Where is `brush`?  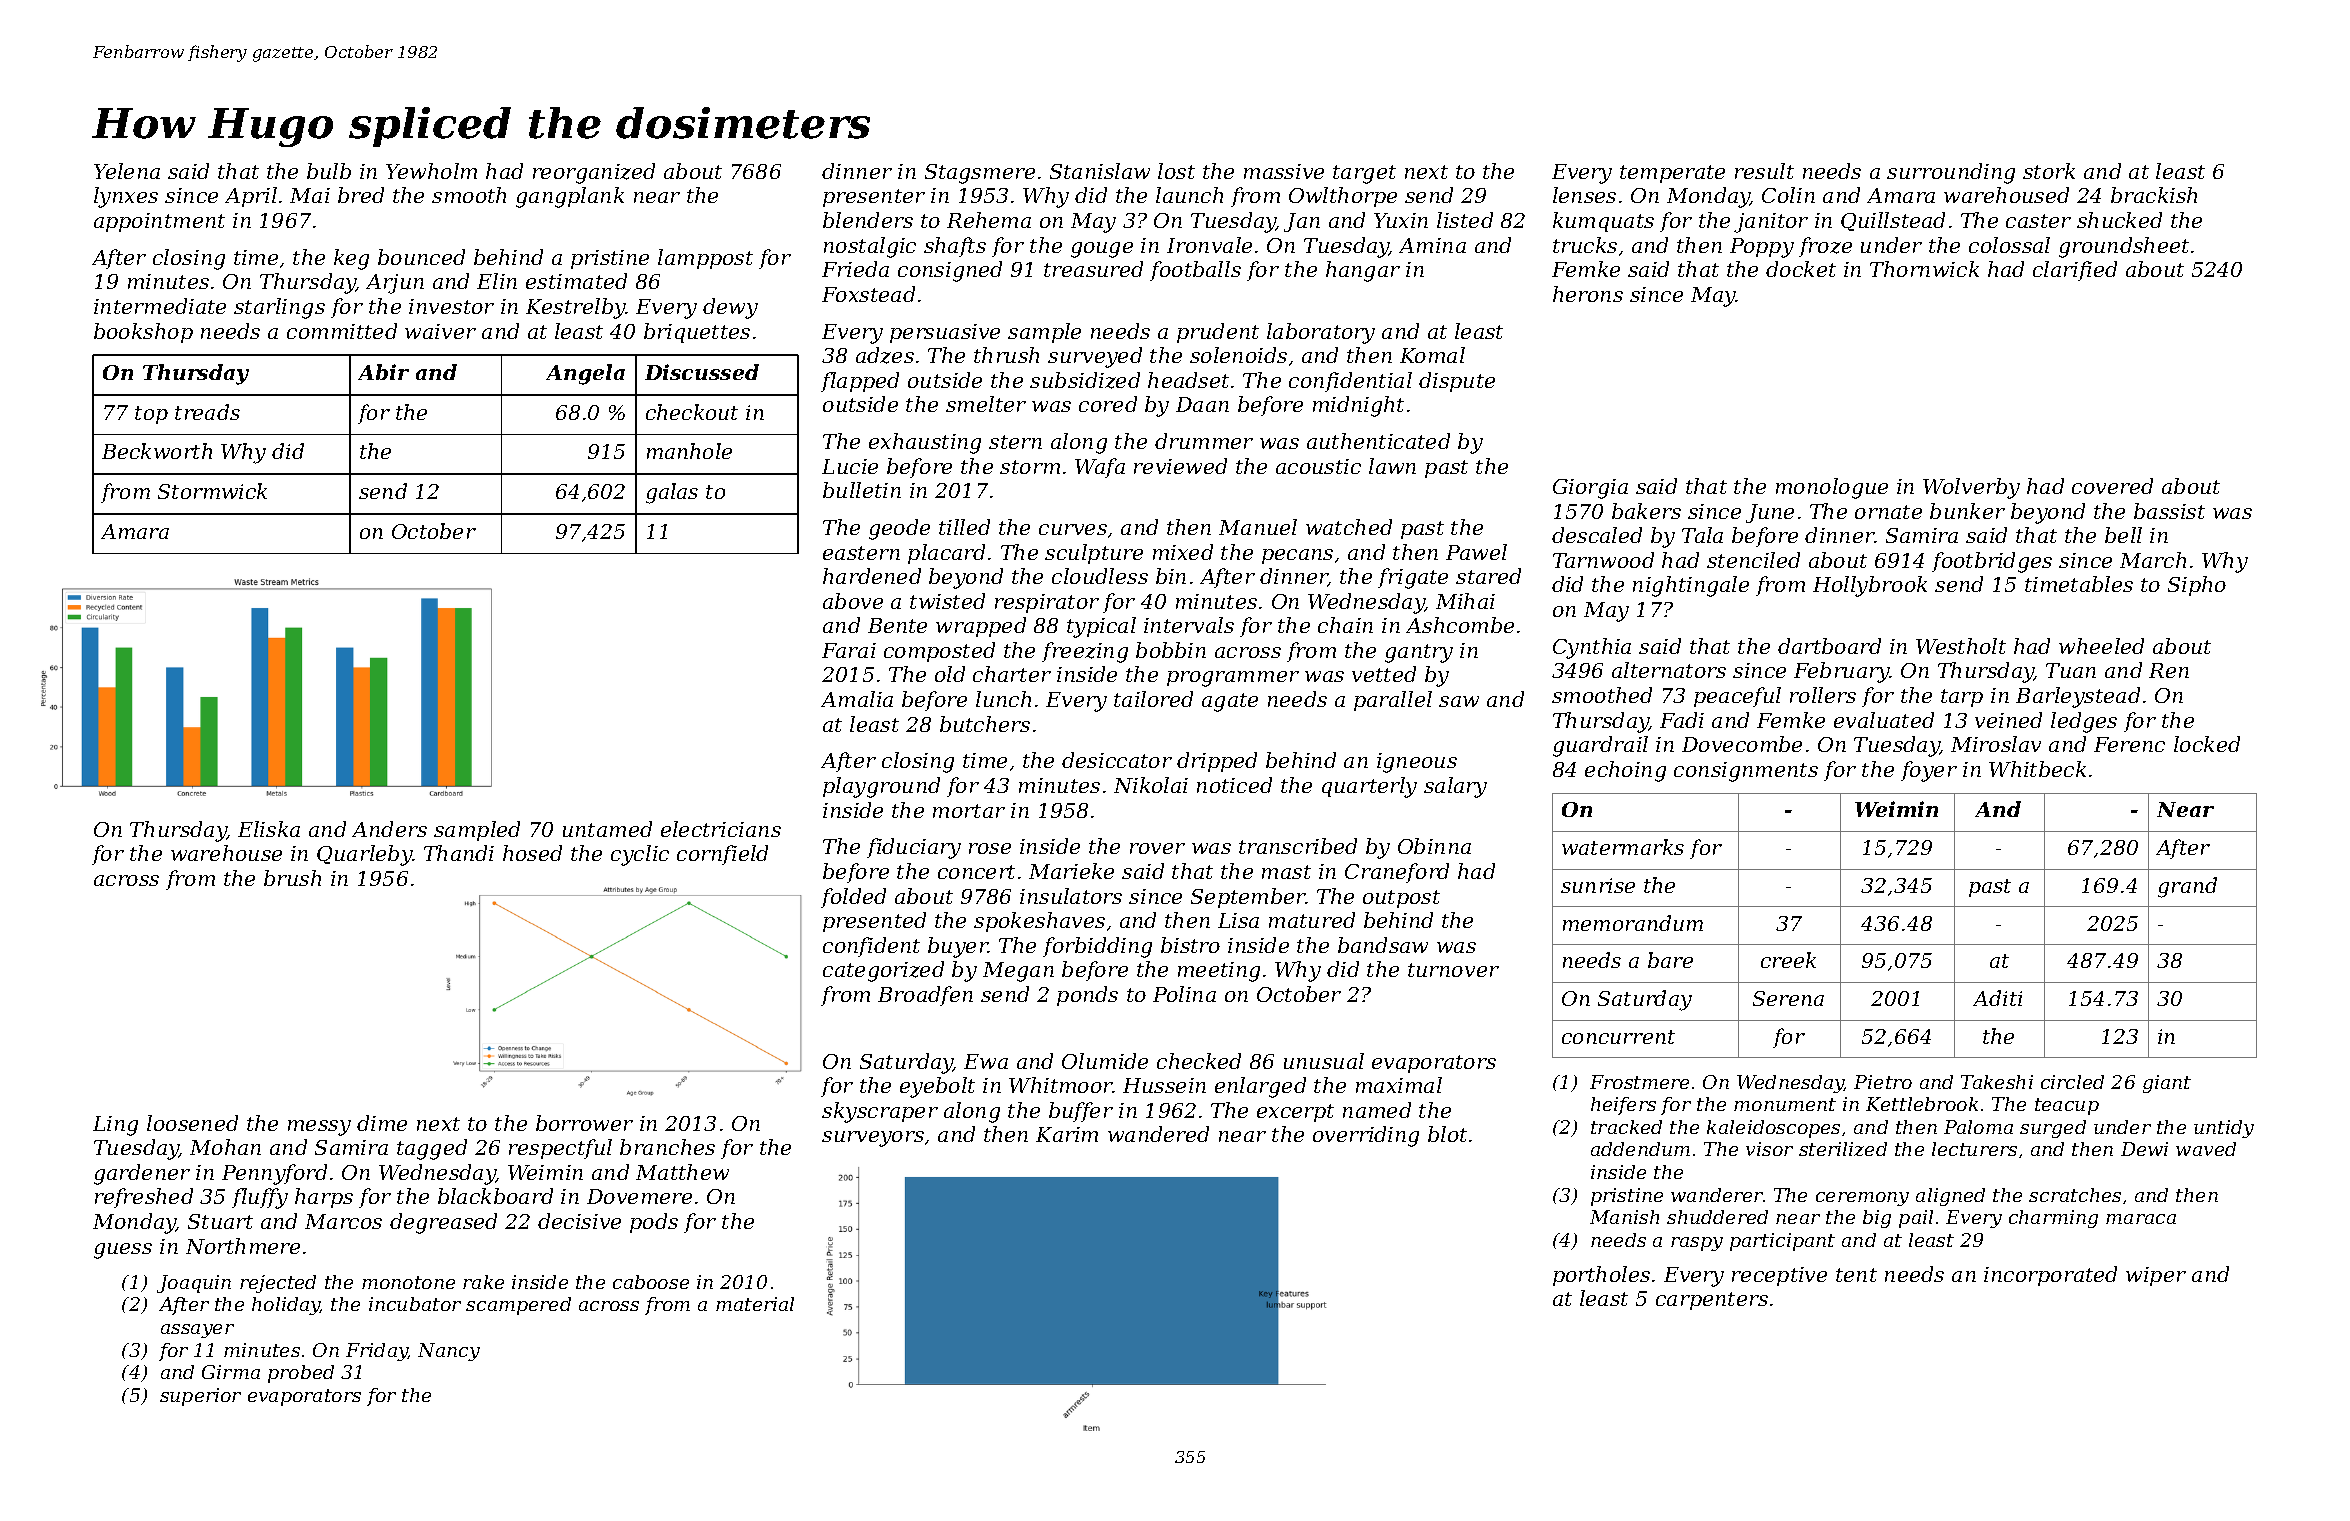 brush is located at coordinates (292, 878).
